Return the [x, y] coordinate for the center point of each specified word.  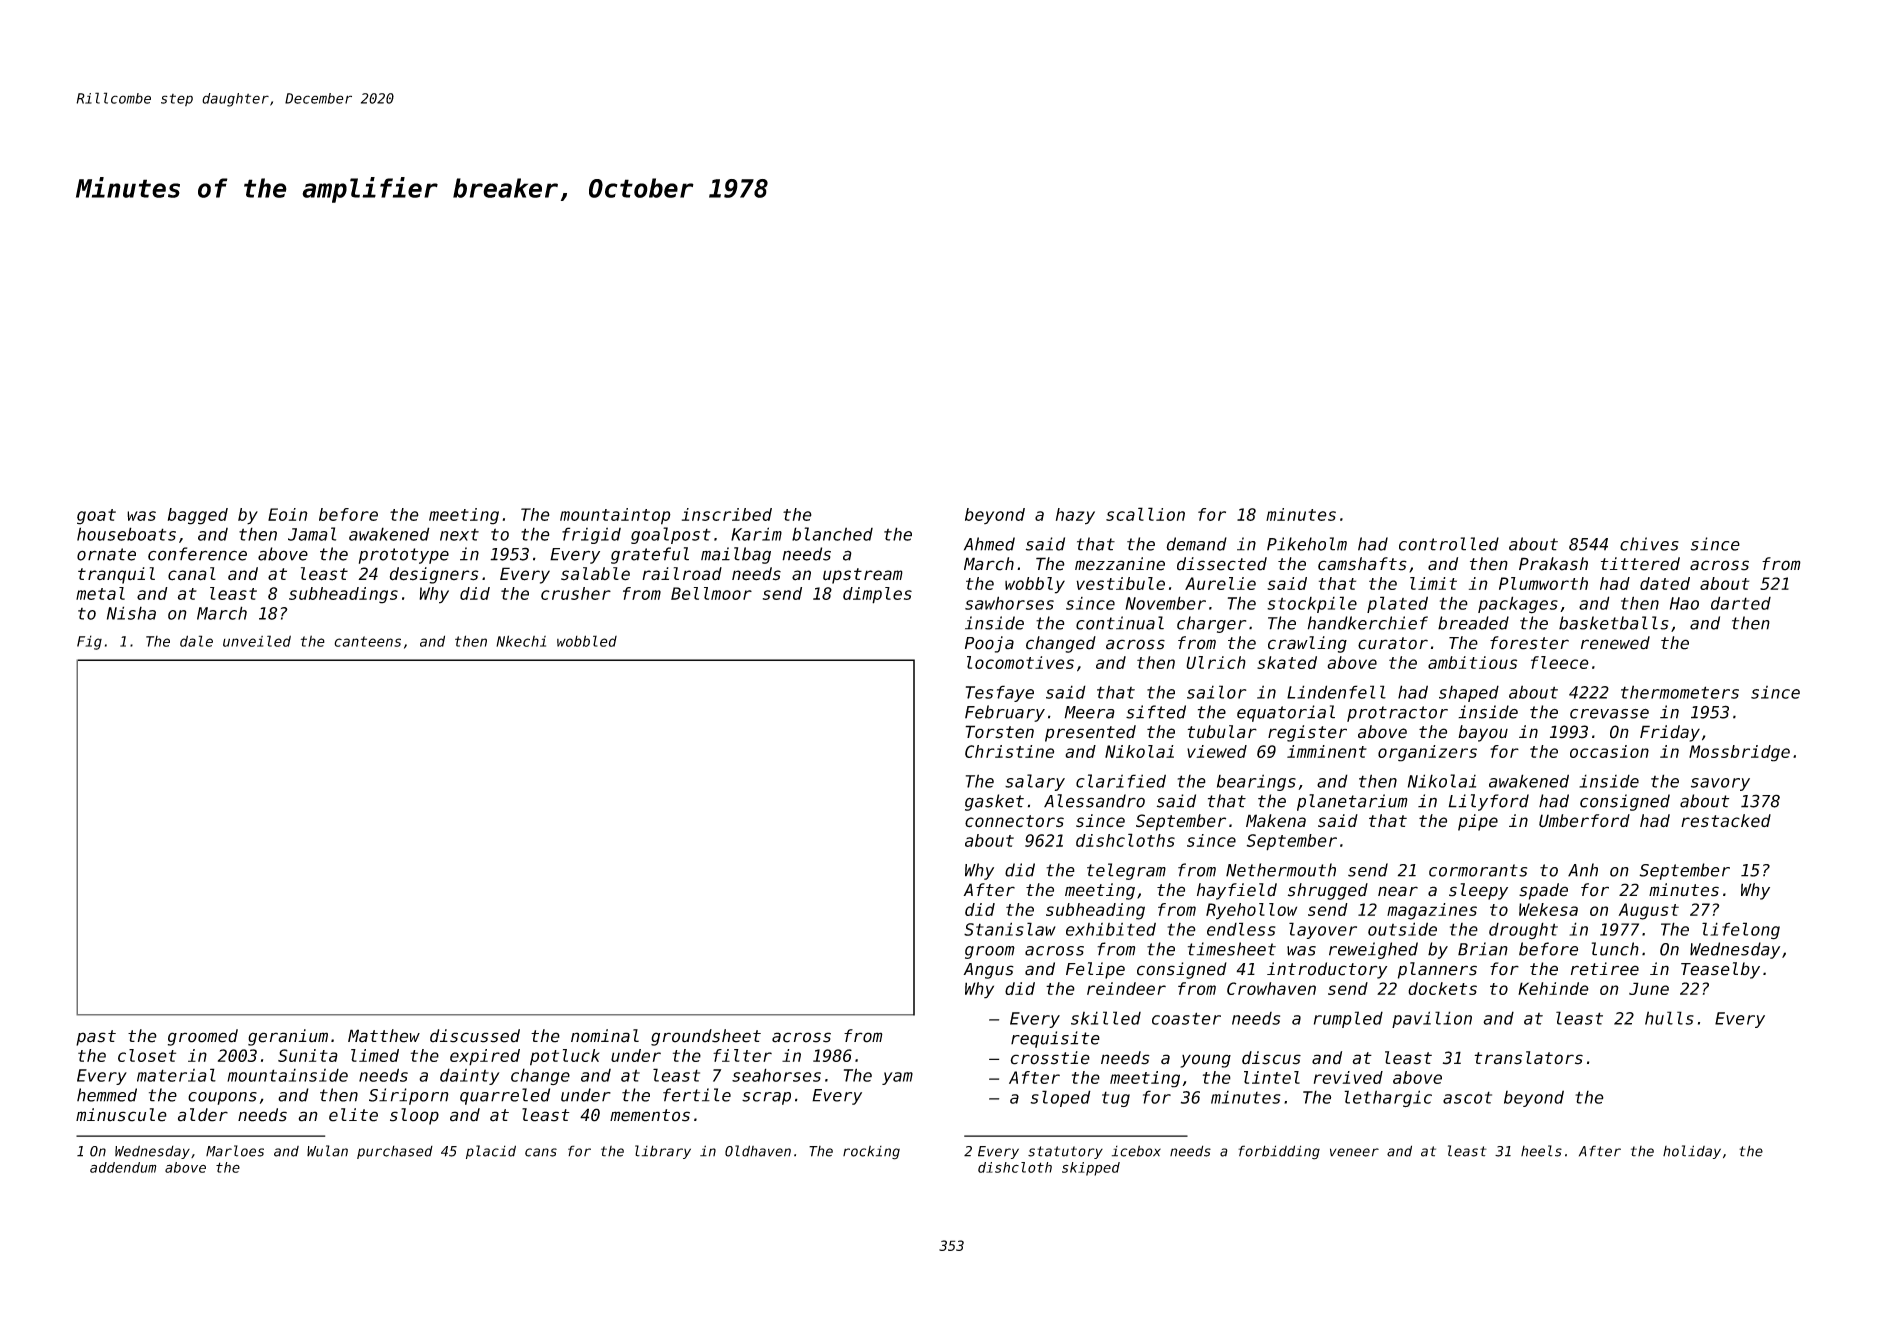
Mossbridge [1739, 753]
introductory [1327, 970]
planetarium [1352, 802]
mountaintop [615, 516]
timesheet [1232, 949]
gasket [994, 802]
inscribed [727, 514]
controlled [1449, 544]
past [96, 1038]
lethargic [1388, 1098]
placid [491, 1152]
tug [1116, 1099]
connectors [1014, 821]
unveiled [257, 641]
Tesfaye [1000, 693]
